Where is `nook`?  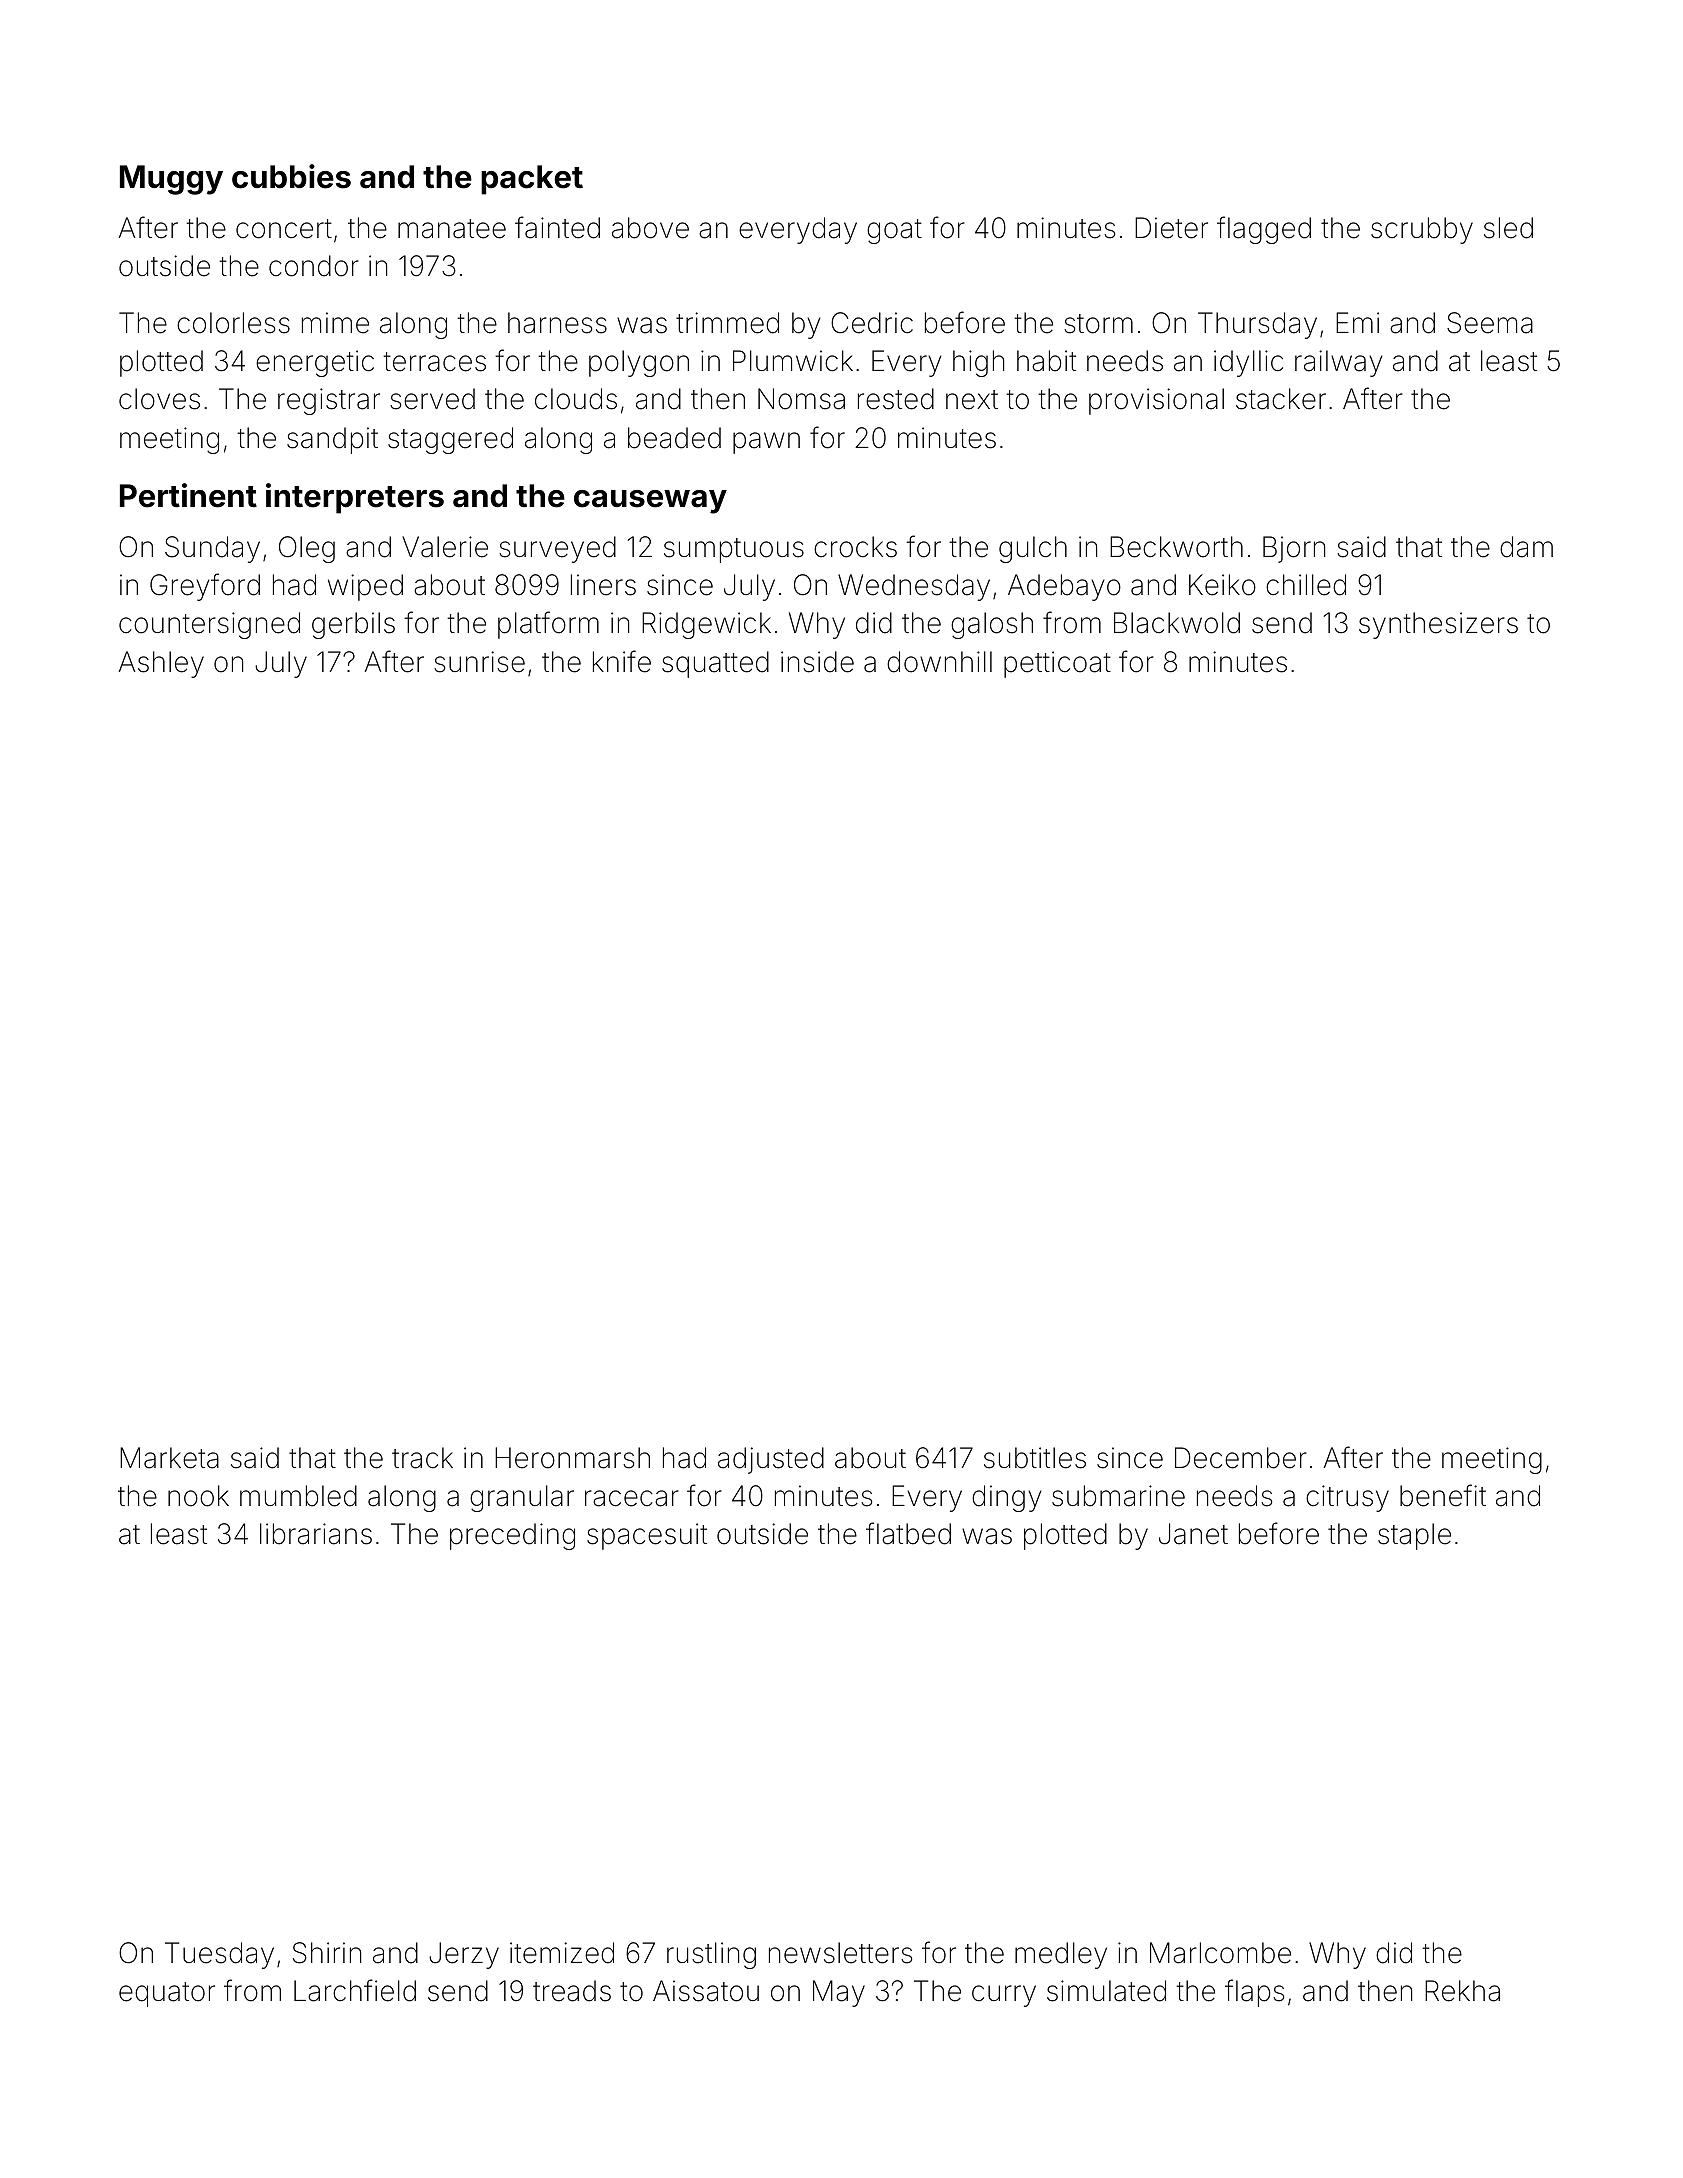 nook is located at coordinates (198, 1496).
